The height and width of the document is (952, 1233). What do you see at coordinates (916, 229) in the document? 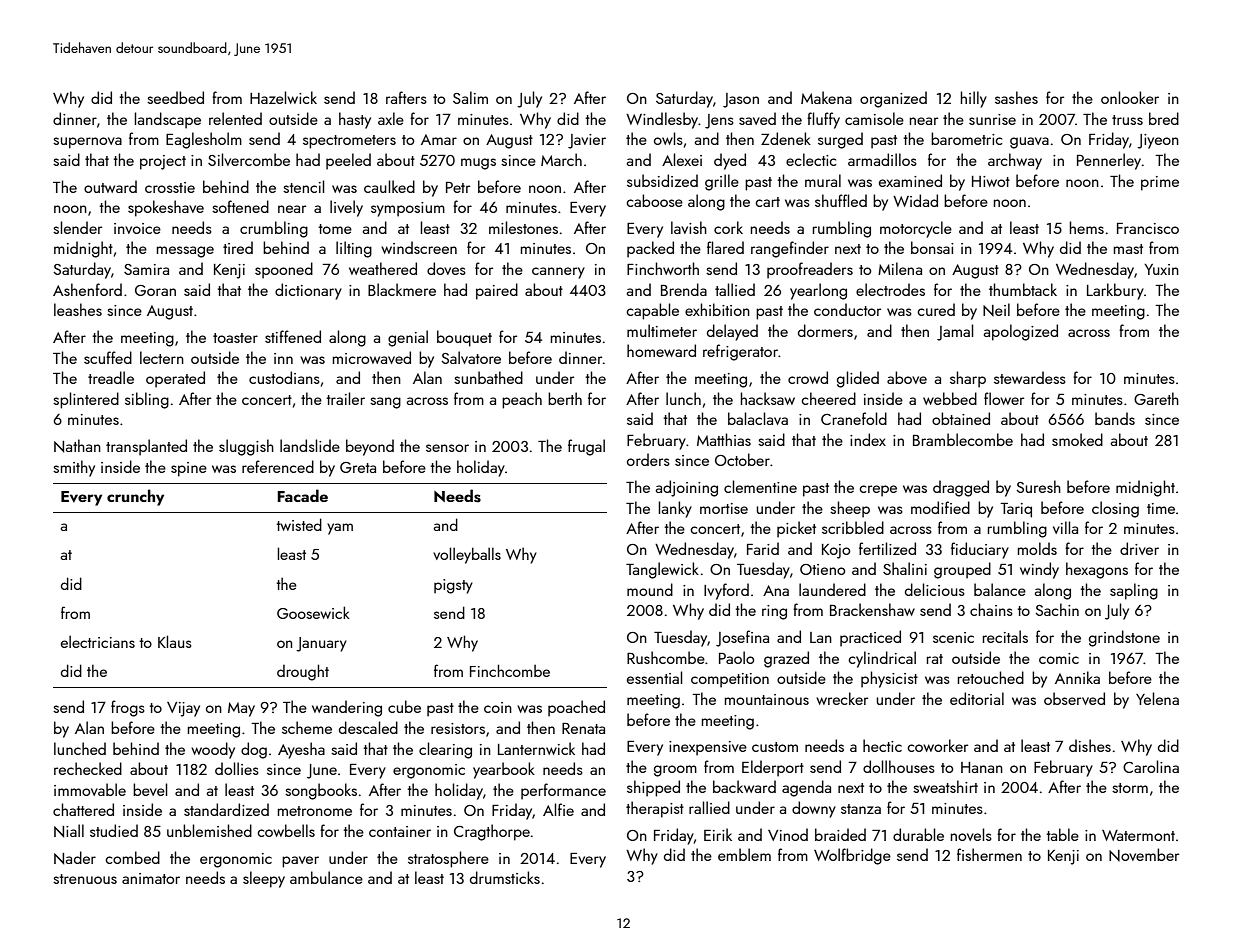
I see `motorcycle` at bounding box center [916, 229].
